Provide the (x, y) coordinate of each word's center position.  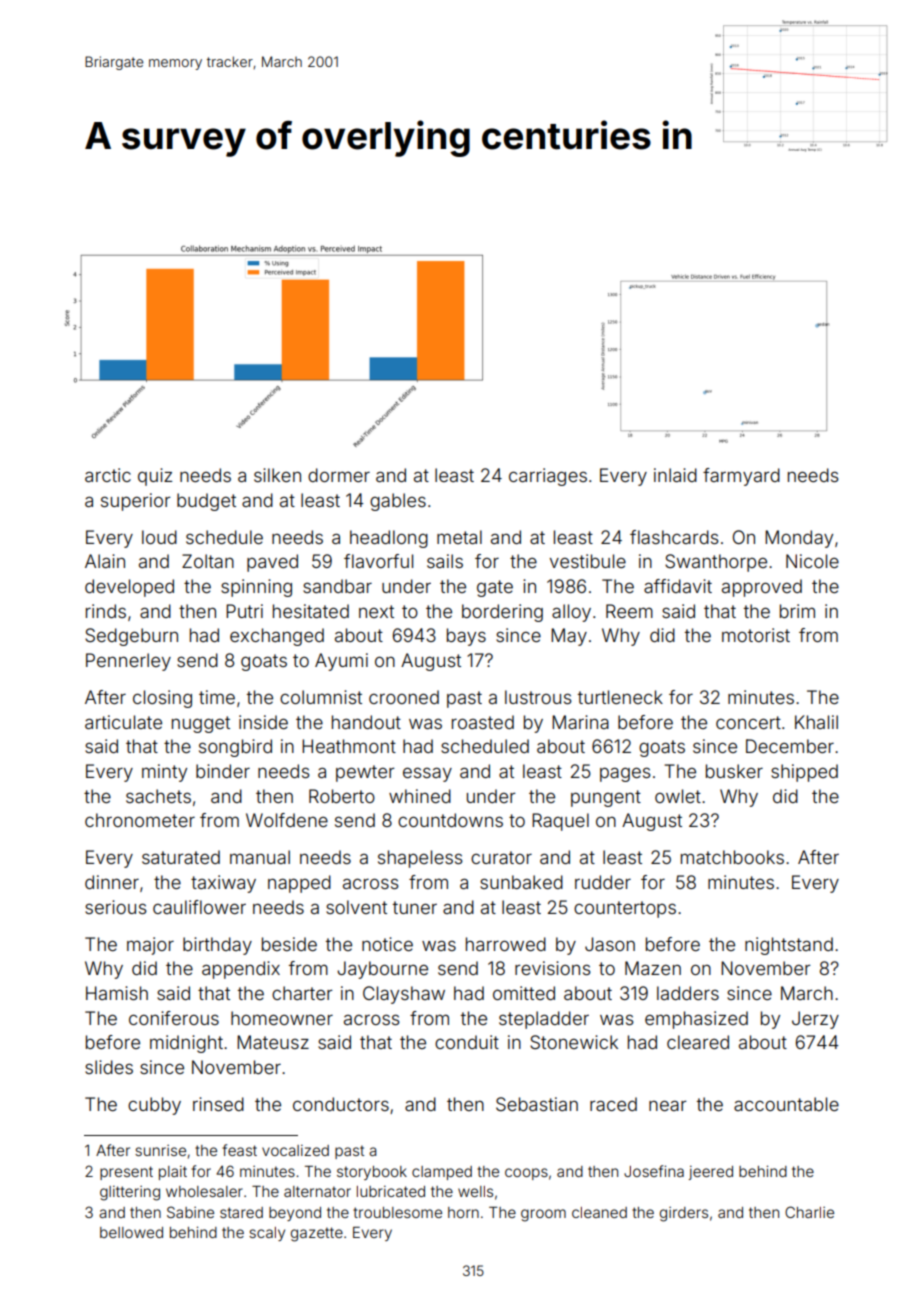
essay (427, 774)
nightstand (789, 946)
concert (748, 722)
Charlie (809, 1212)
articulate (123, 722)
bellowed (131, 1232)
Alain (105, 561)
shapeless (420, 859)
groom (543, 1215)
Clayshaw (404, 995)
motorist (756, 635)
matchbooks (732, 857)
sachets (158, 796)
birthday (217, 946)
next (376, 611)
